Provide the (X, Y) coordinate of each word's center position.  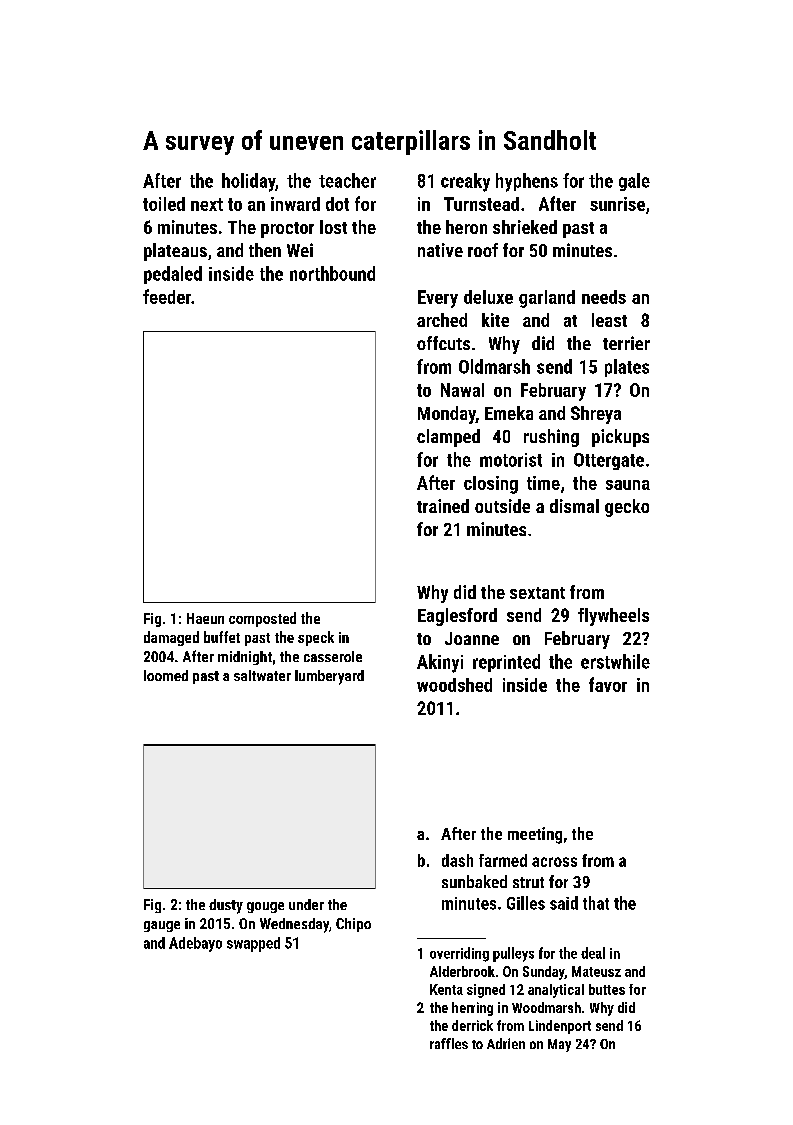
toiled (164, 204)
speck (316, 638)
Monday (447, 415)
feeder (167, 296)
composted (262, 619)
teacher (347, 180)
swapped (253, 944)
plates (627, 368)
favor (608, 684)
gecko (627, 508)
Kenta (446, 989)
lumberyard (329, 677)
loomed (166, 675)
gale (634, 182)
